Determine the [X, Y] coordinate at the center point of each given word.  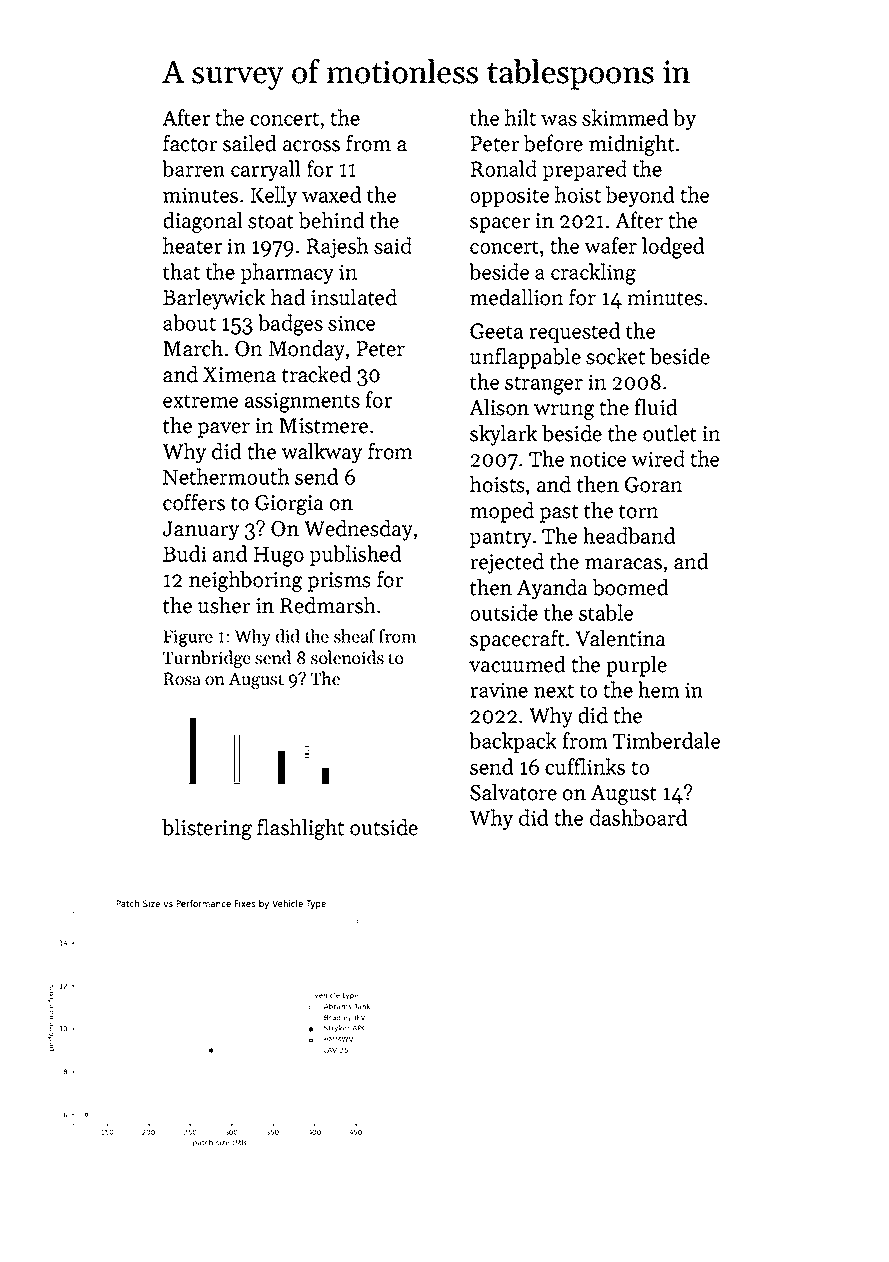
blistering [207, 829]
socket [615, 356]
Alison [499, 407]
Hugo [278, 557]
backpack [513, 742]
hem [659, 689]
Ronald [503, 168]
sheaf [354, 636]
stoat [271, 222]
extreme [200, 401]
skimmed [625, 117]
